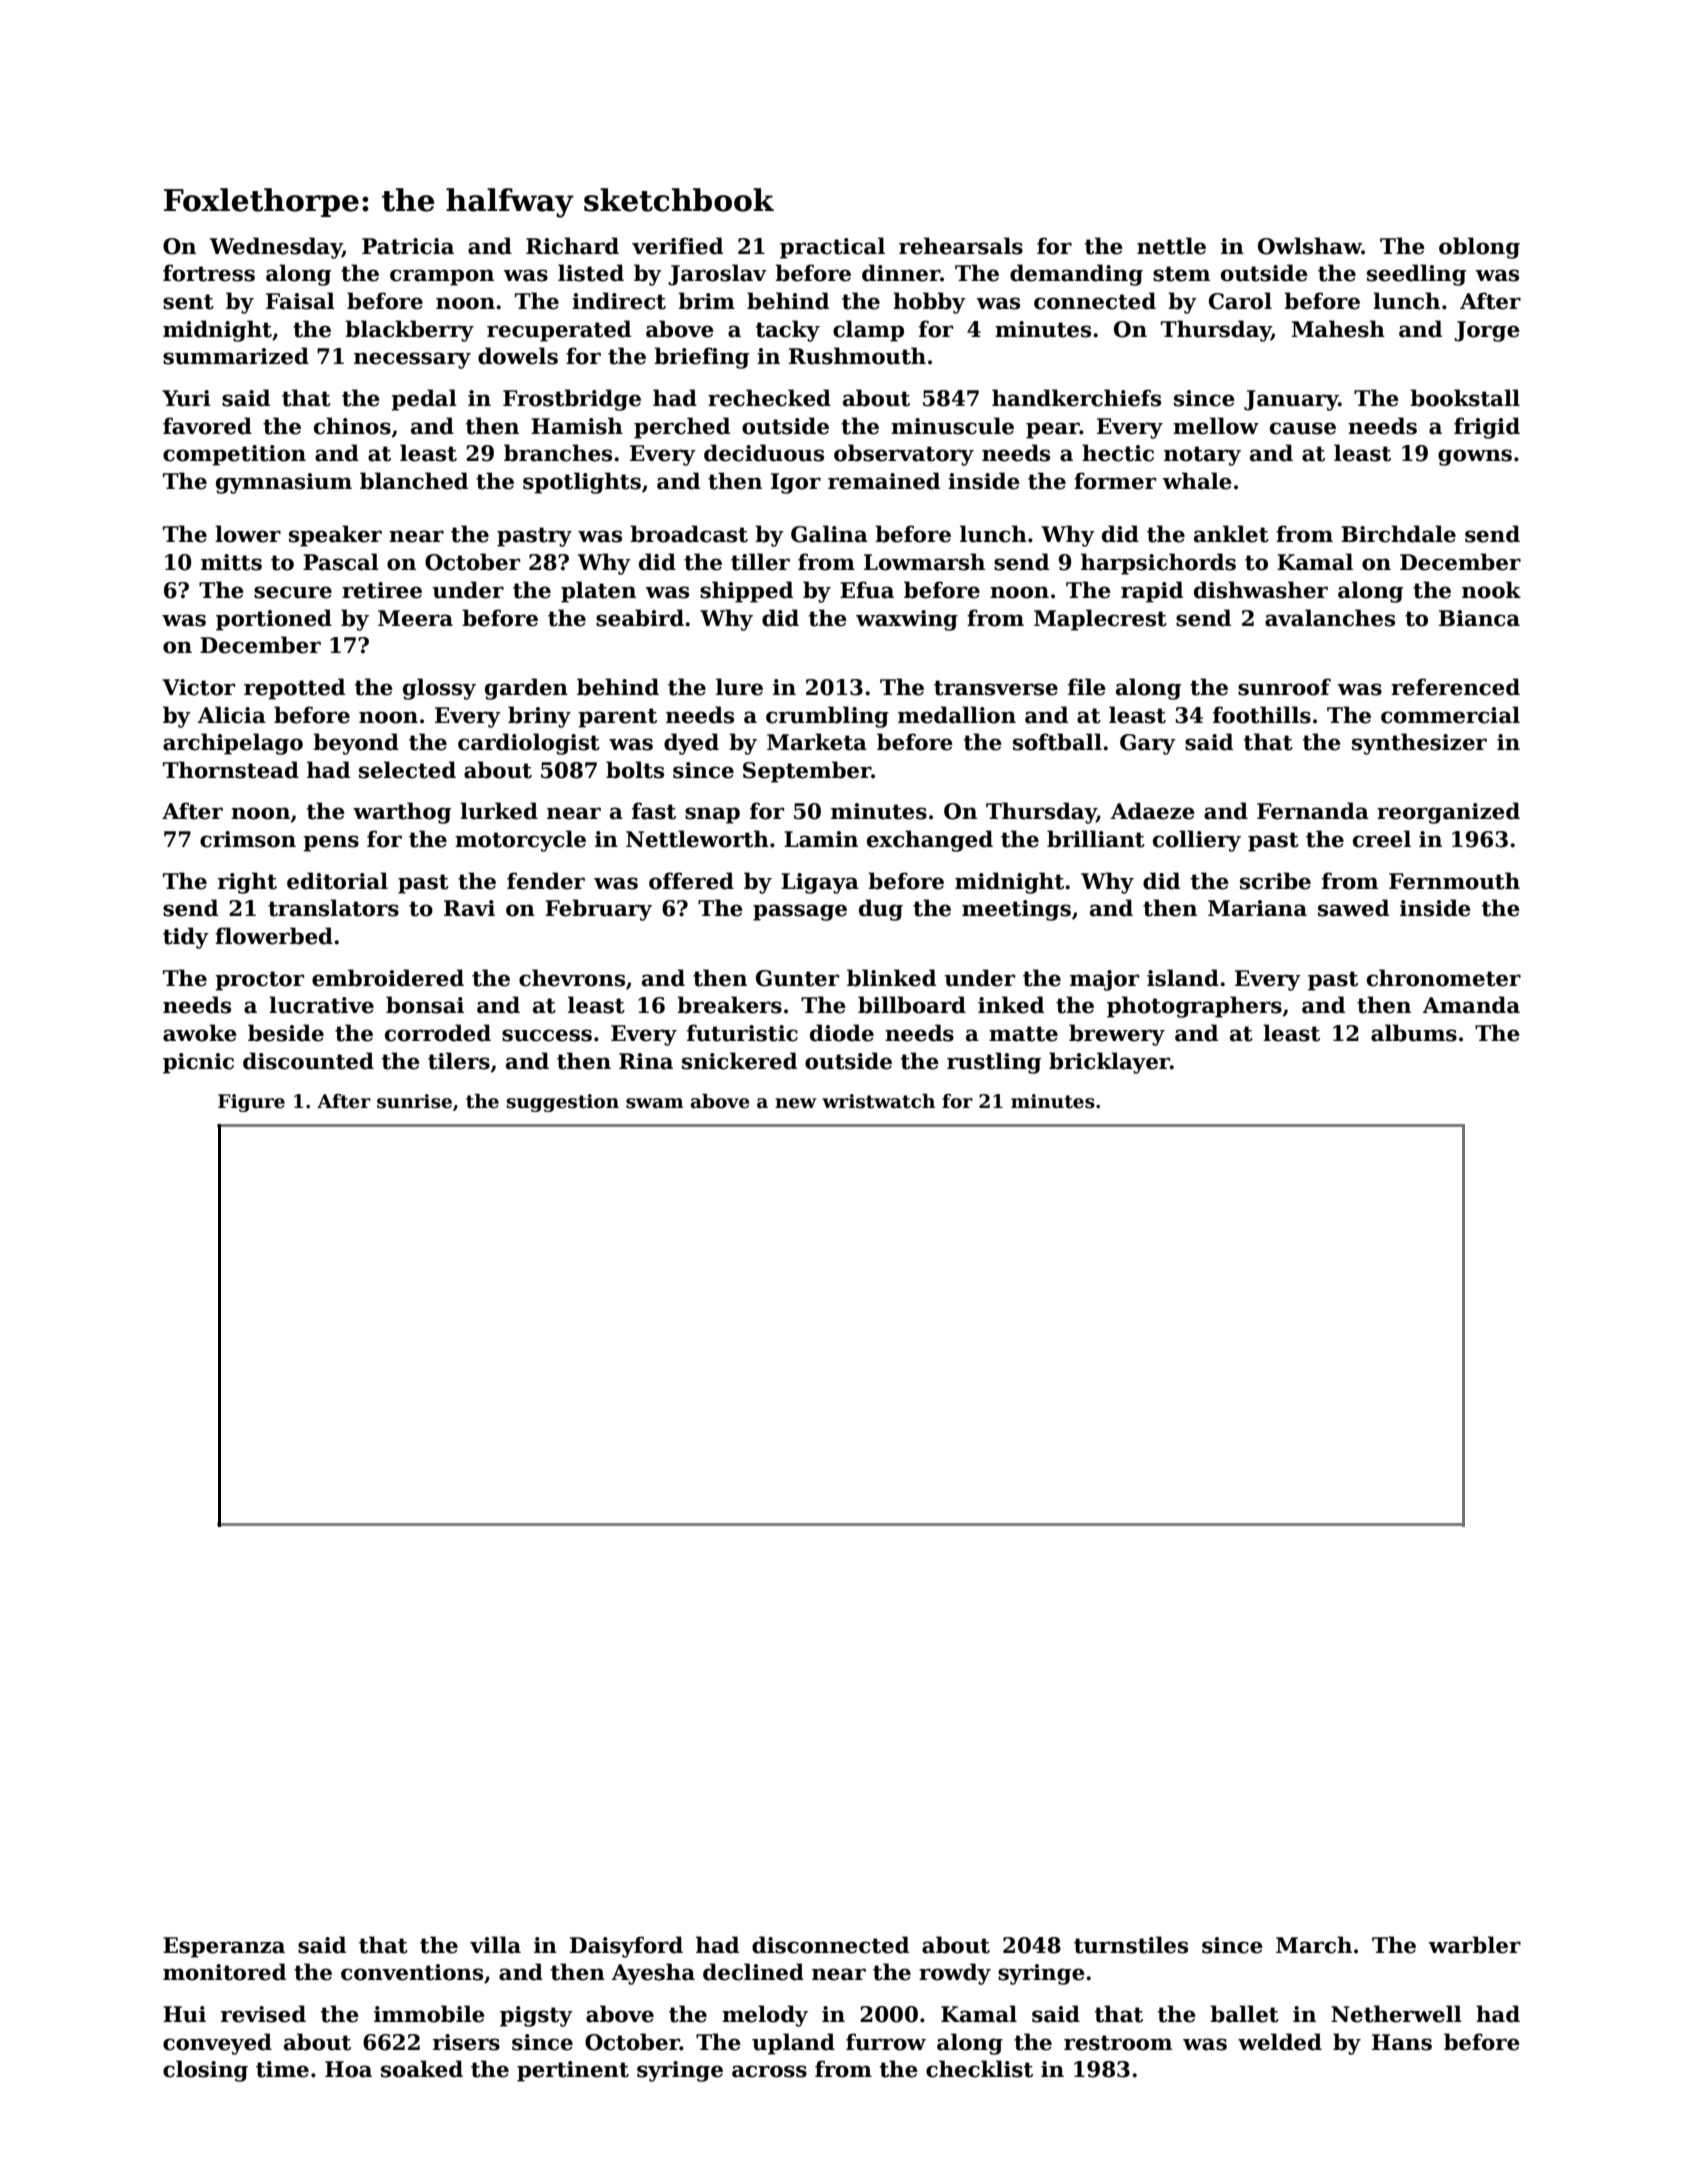 The height and width of the screenshot is (2178, 1683). I want to click on albums, so click(1414, 1033).
